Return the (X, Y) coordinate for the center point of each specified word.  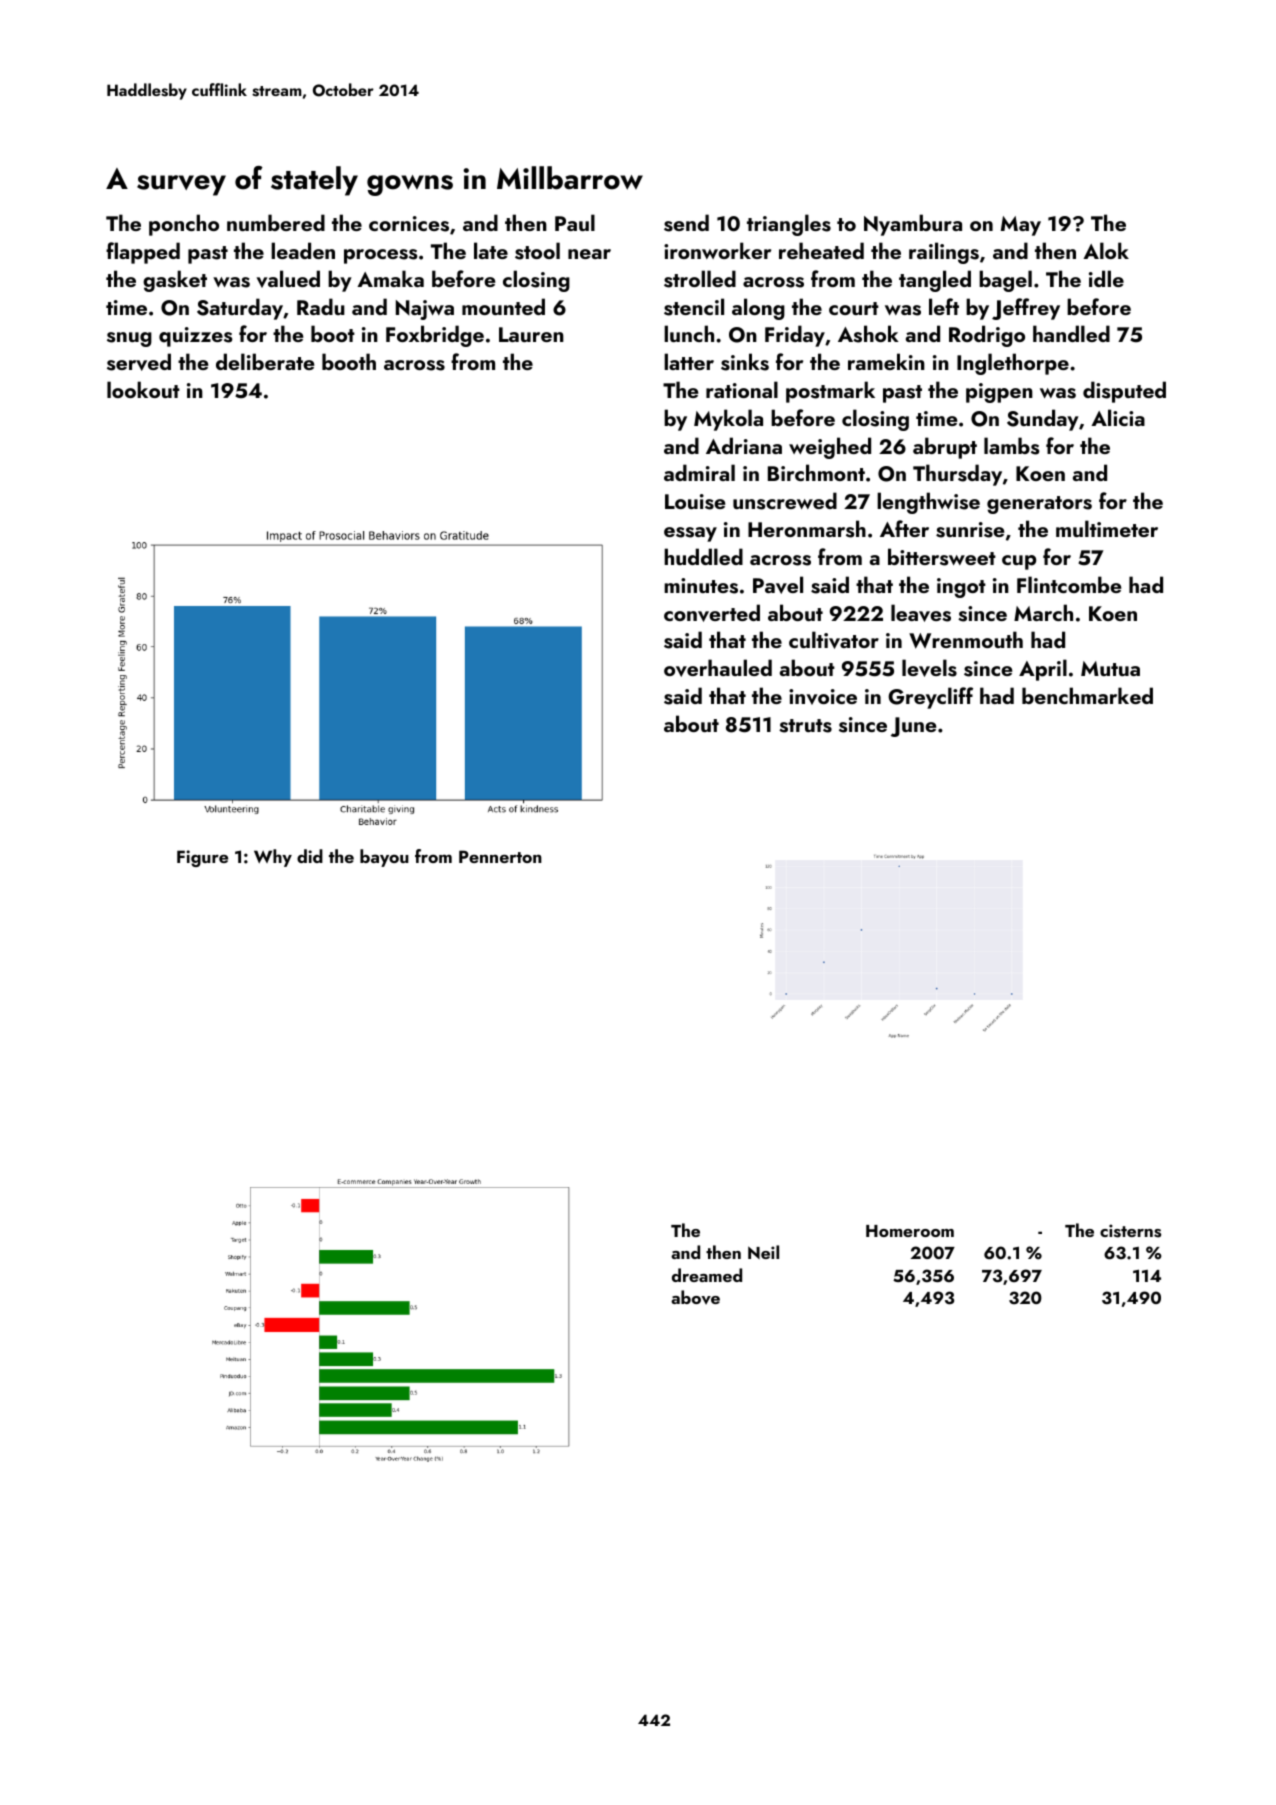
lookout (143, 389)
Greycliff (930, 698)
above (695, 1297)
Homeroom (910, 1231)
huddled (703, 556)
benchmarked (1087, 695)
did (310, 856)
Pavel (778, 585)
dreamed (707, 1275)
